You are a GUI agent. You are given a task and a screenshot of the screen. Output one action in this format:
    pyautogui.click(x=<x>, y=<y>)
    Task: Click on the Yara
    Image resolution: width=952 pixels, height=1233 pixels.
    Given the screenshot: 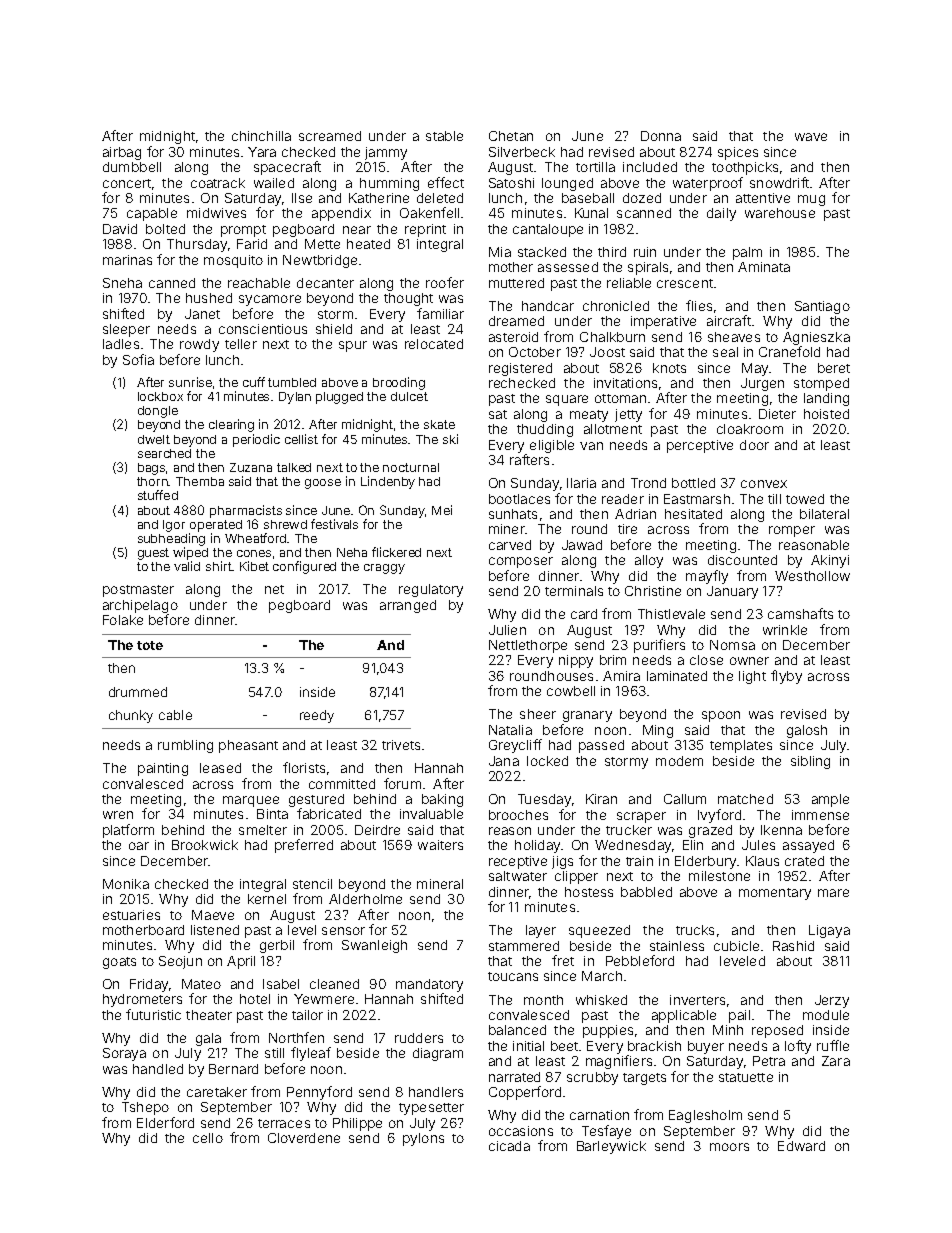 What is the action you would take?
    pyautogui.click(x=262, y=152)
